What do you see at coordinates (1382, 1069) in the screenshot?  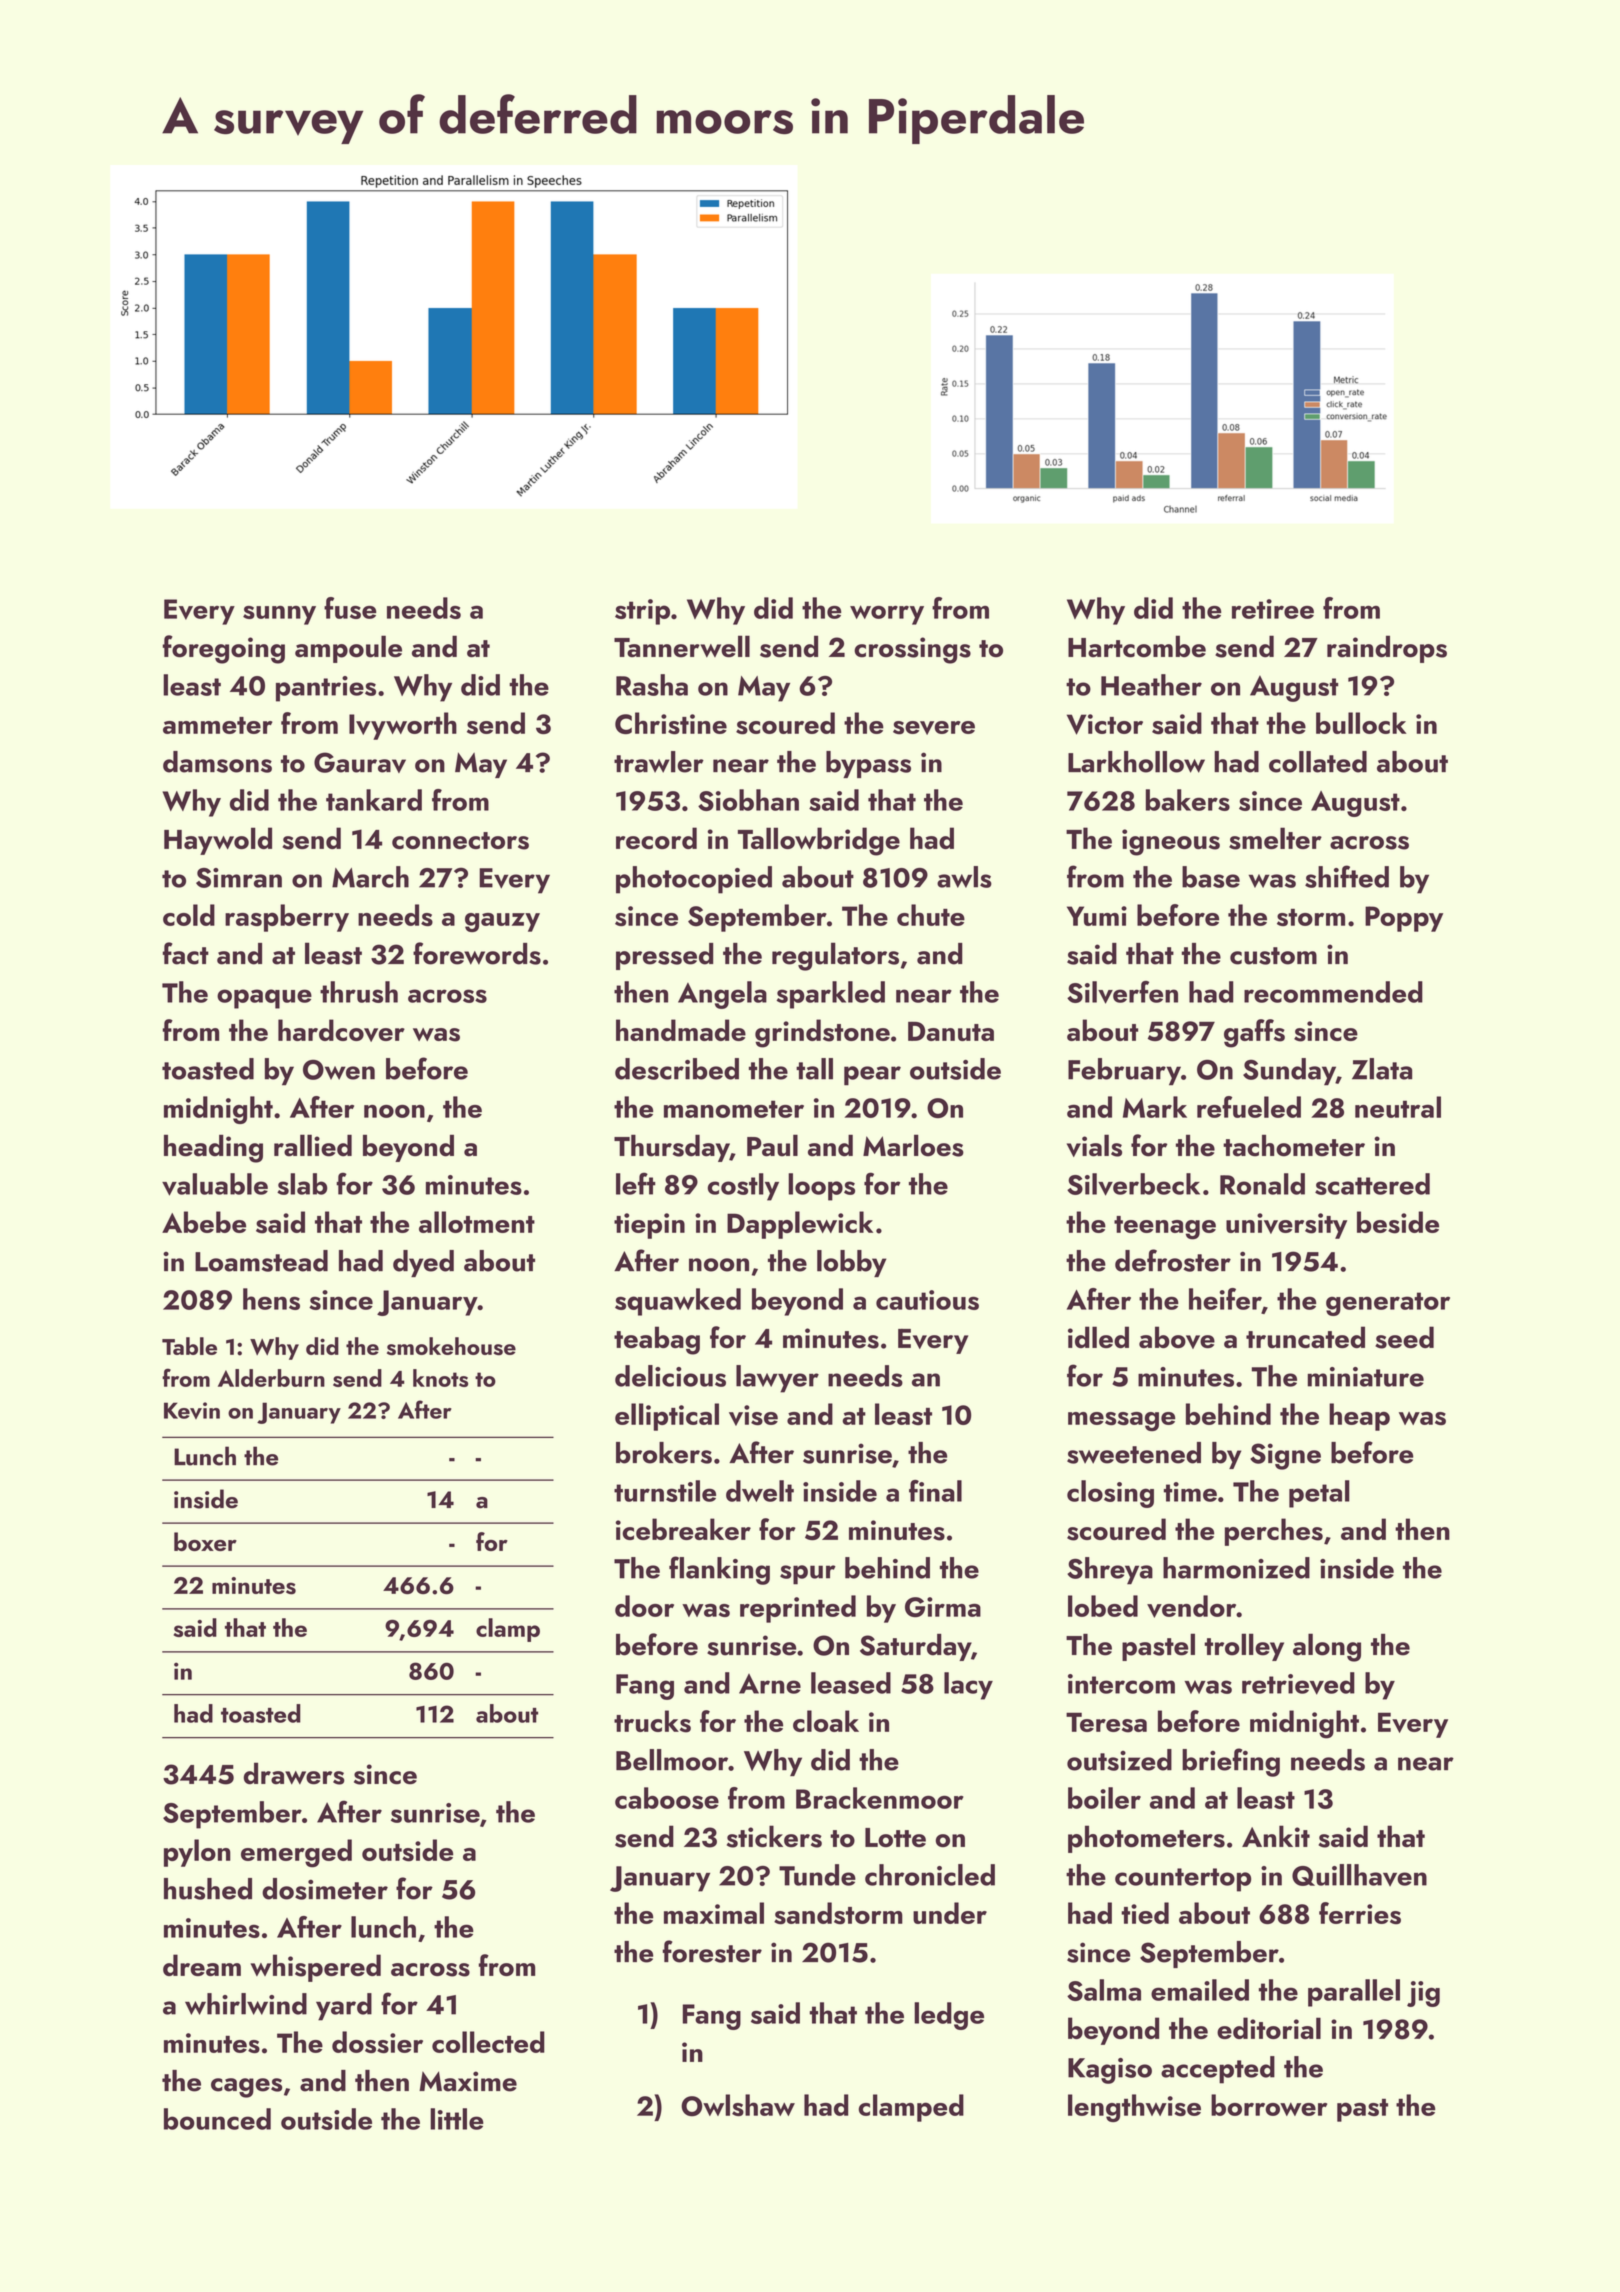 I see `Zlata` at bounding box center [1382, 1069].
